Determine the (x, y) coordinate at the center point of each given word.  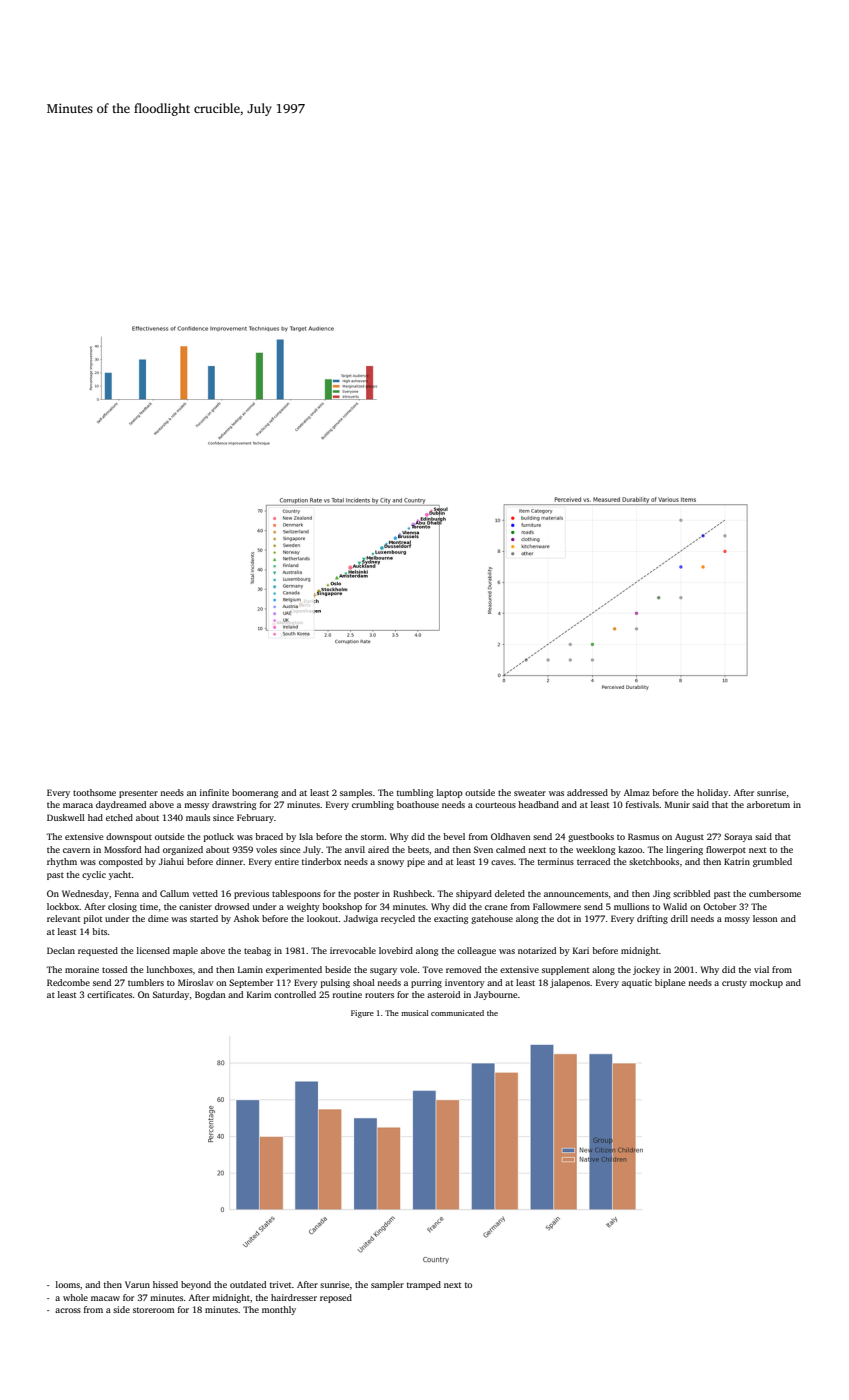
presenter (138, 794)
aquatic (637, 983)
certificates (109, 994)
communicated (457, 1013)
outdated (248, 1284)
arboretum (768, 804)
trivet (281, 1284)
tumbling (415, 793)
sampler (387, 1285)
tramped (424, 1285)
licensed (153, 950)
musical (415, 1013)
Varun (137, 1284)
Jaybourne (495, 995)
